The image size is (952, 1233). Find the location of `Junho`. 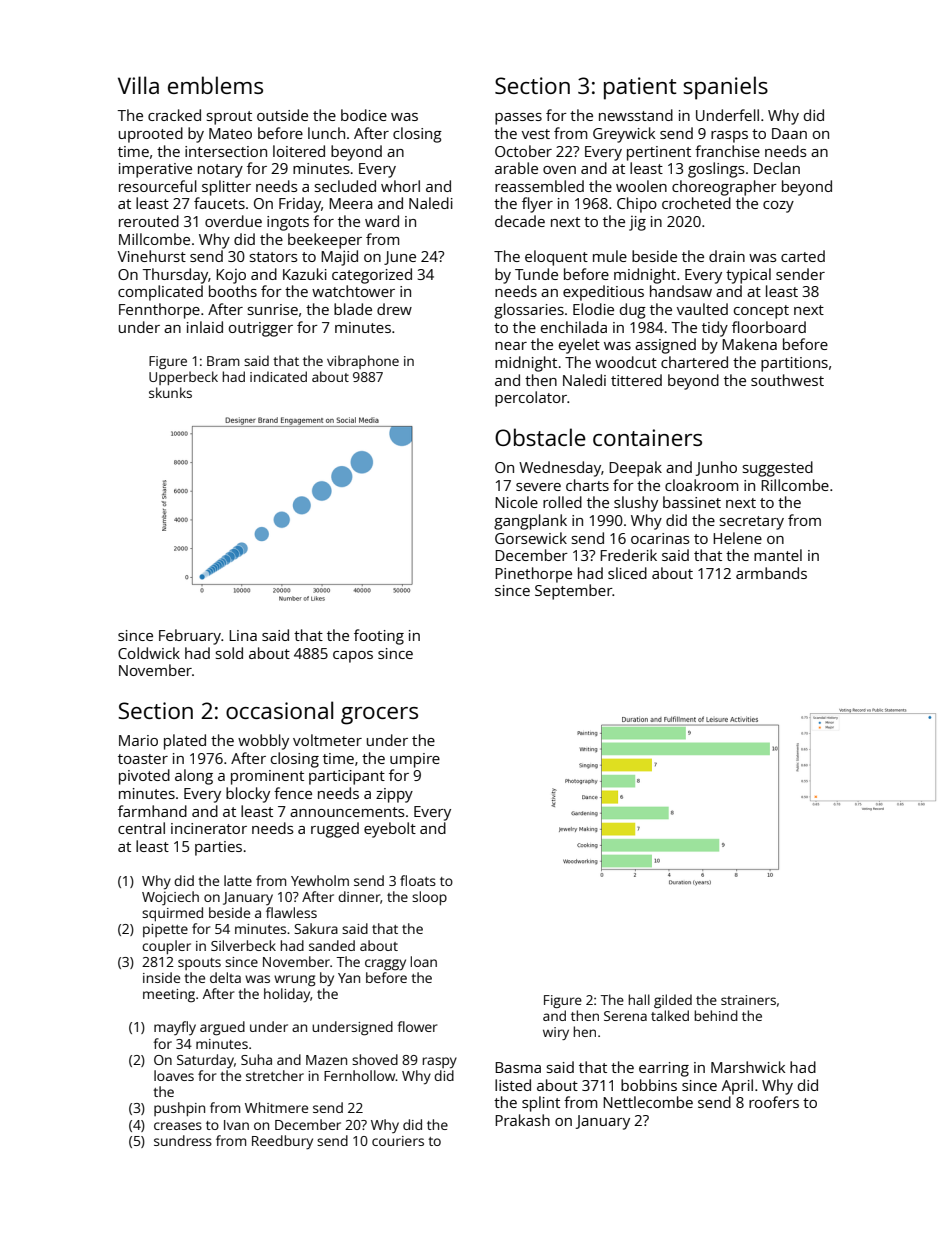

Junho is located at coordinates (716, 468).
